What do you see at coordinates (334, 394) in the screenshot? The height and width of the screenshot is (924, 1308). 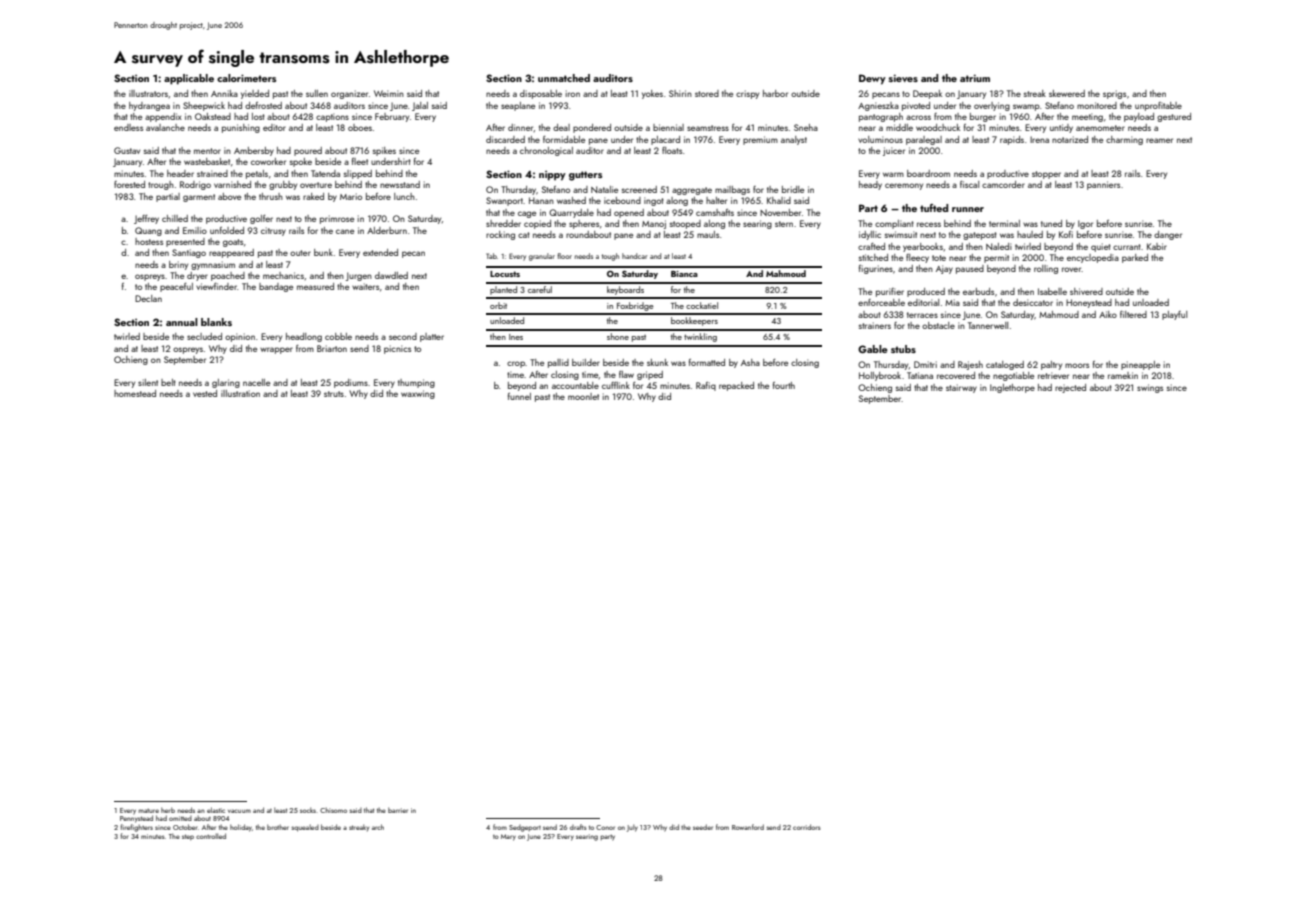 I see `struts` at bounding box center [334, 394].
